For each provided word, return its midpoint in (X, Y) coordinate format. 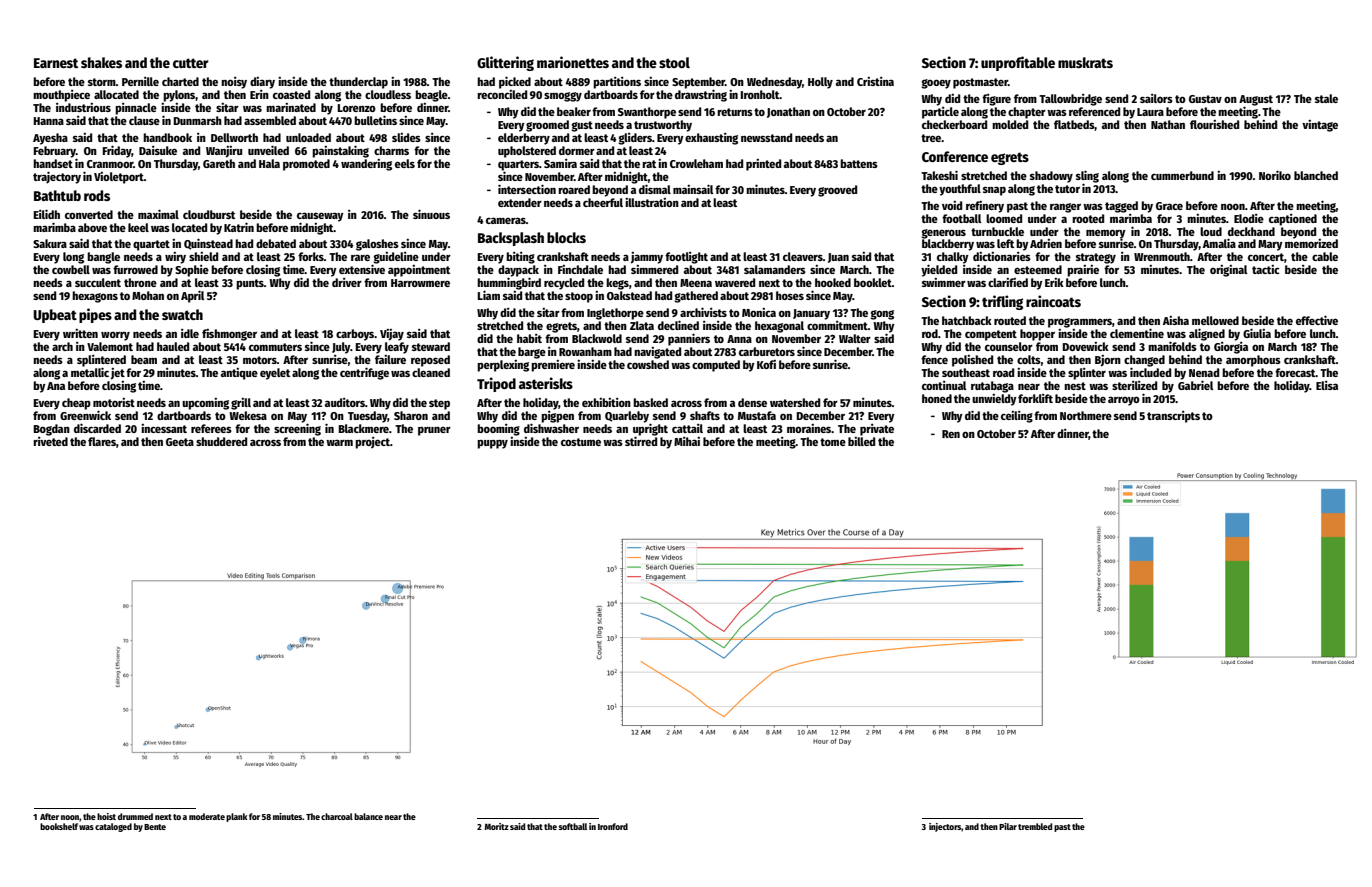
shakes (101, 62)
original (1228, 271)
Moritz (497, 826)
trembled (1035, 826)
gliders (635, 139)
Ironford (613, 826)
